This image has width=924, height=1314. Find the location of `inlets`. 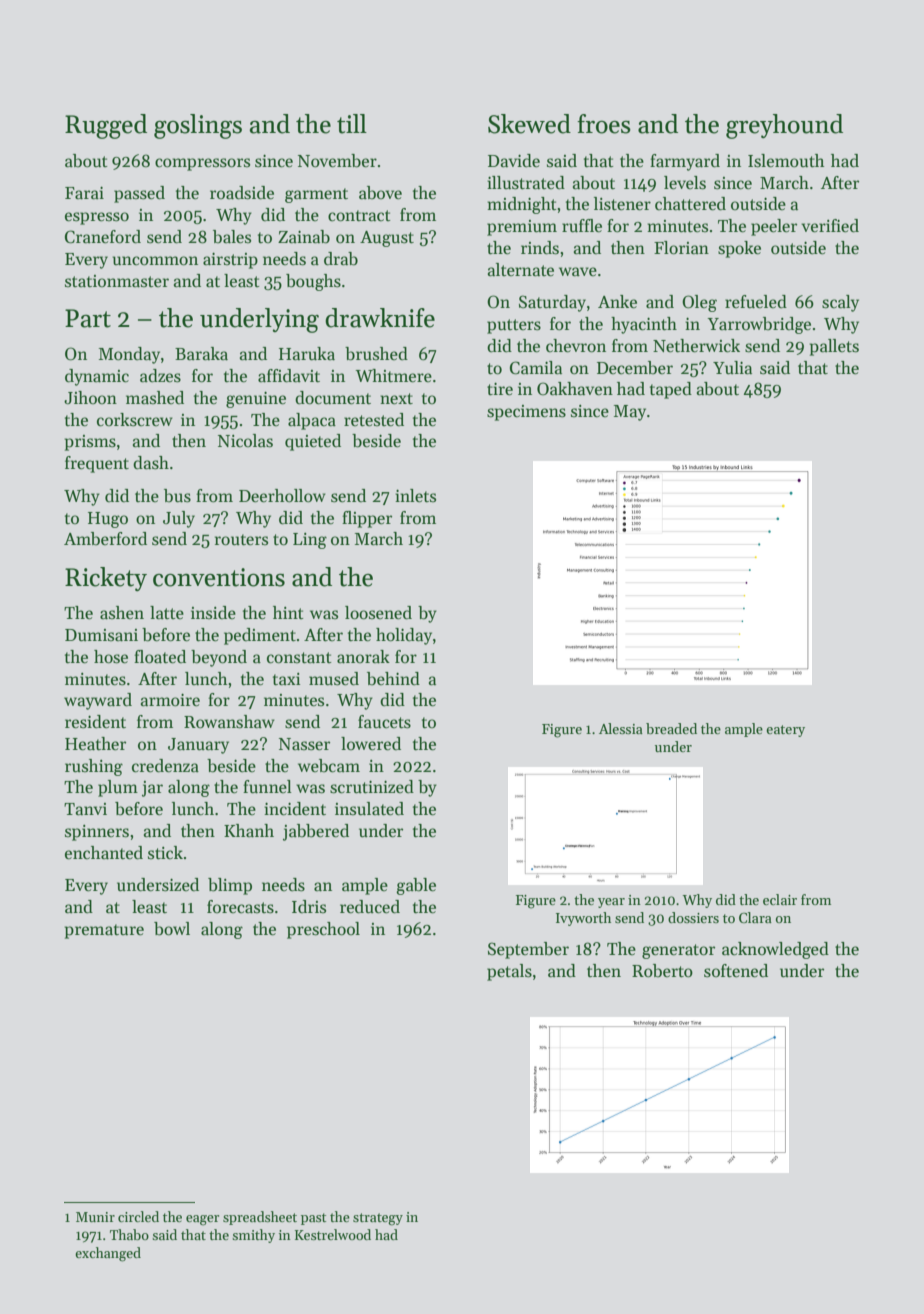

inlets is located at coordinates (415, 496).
